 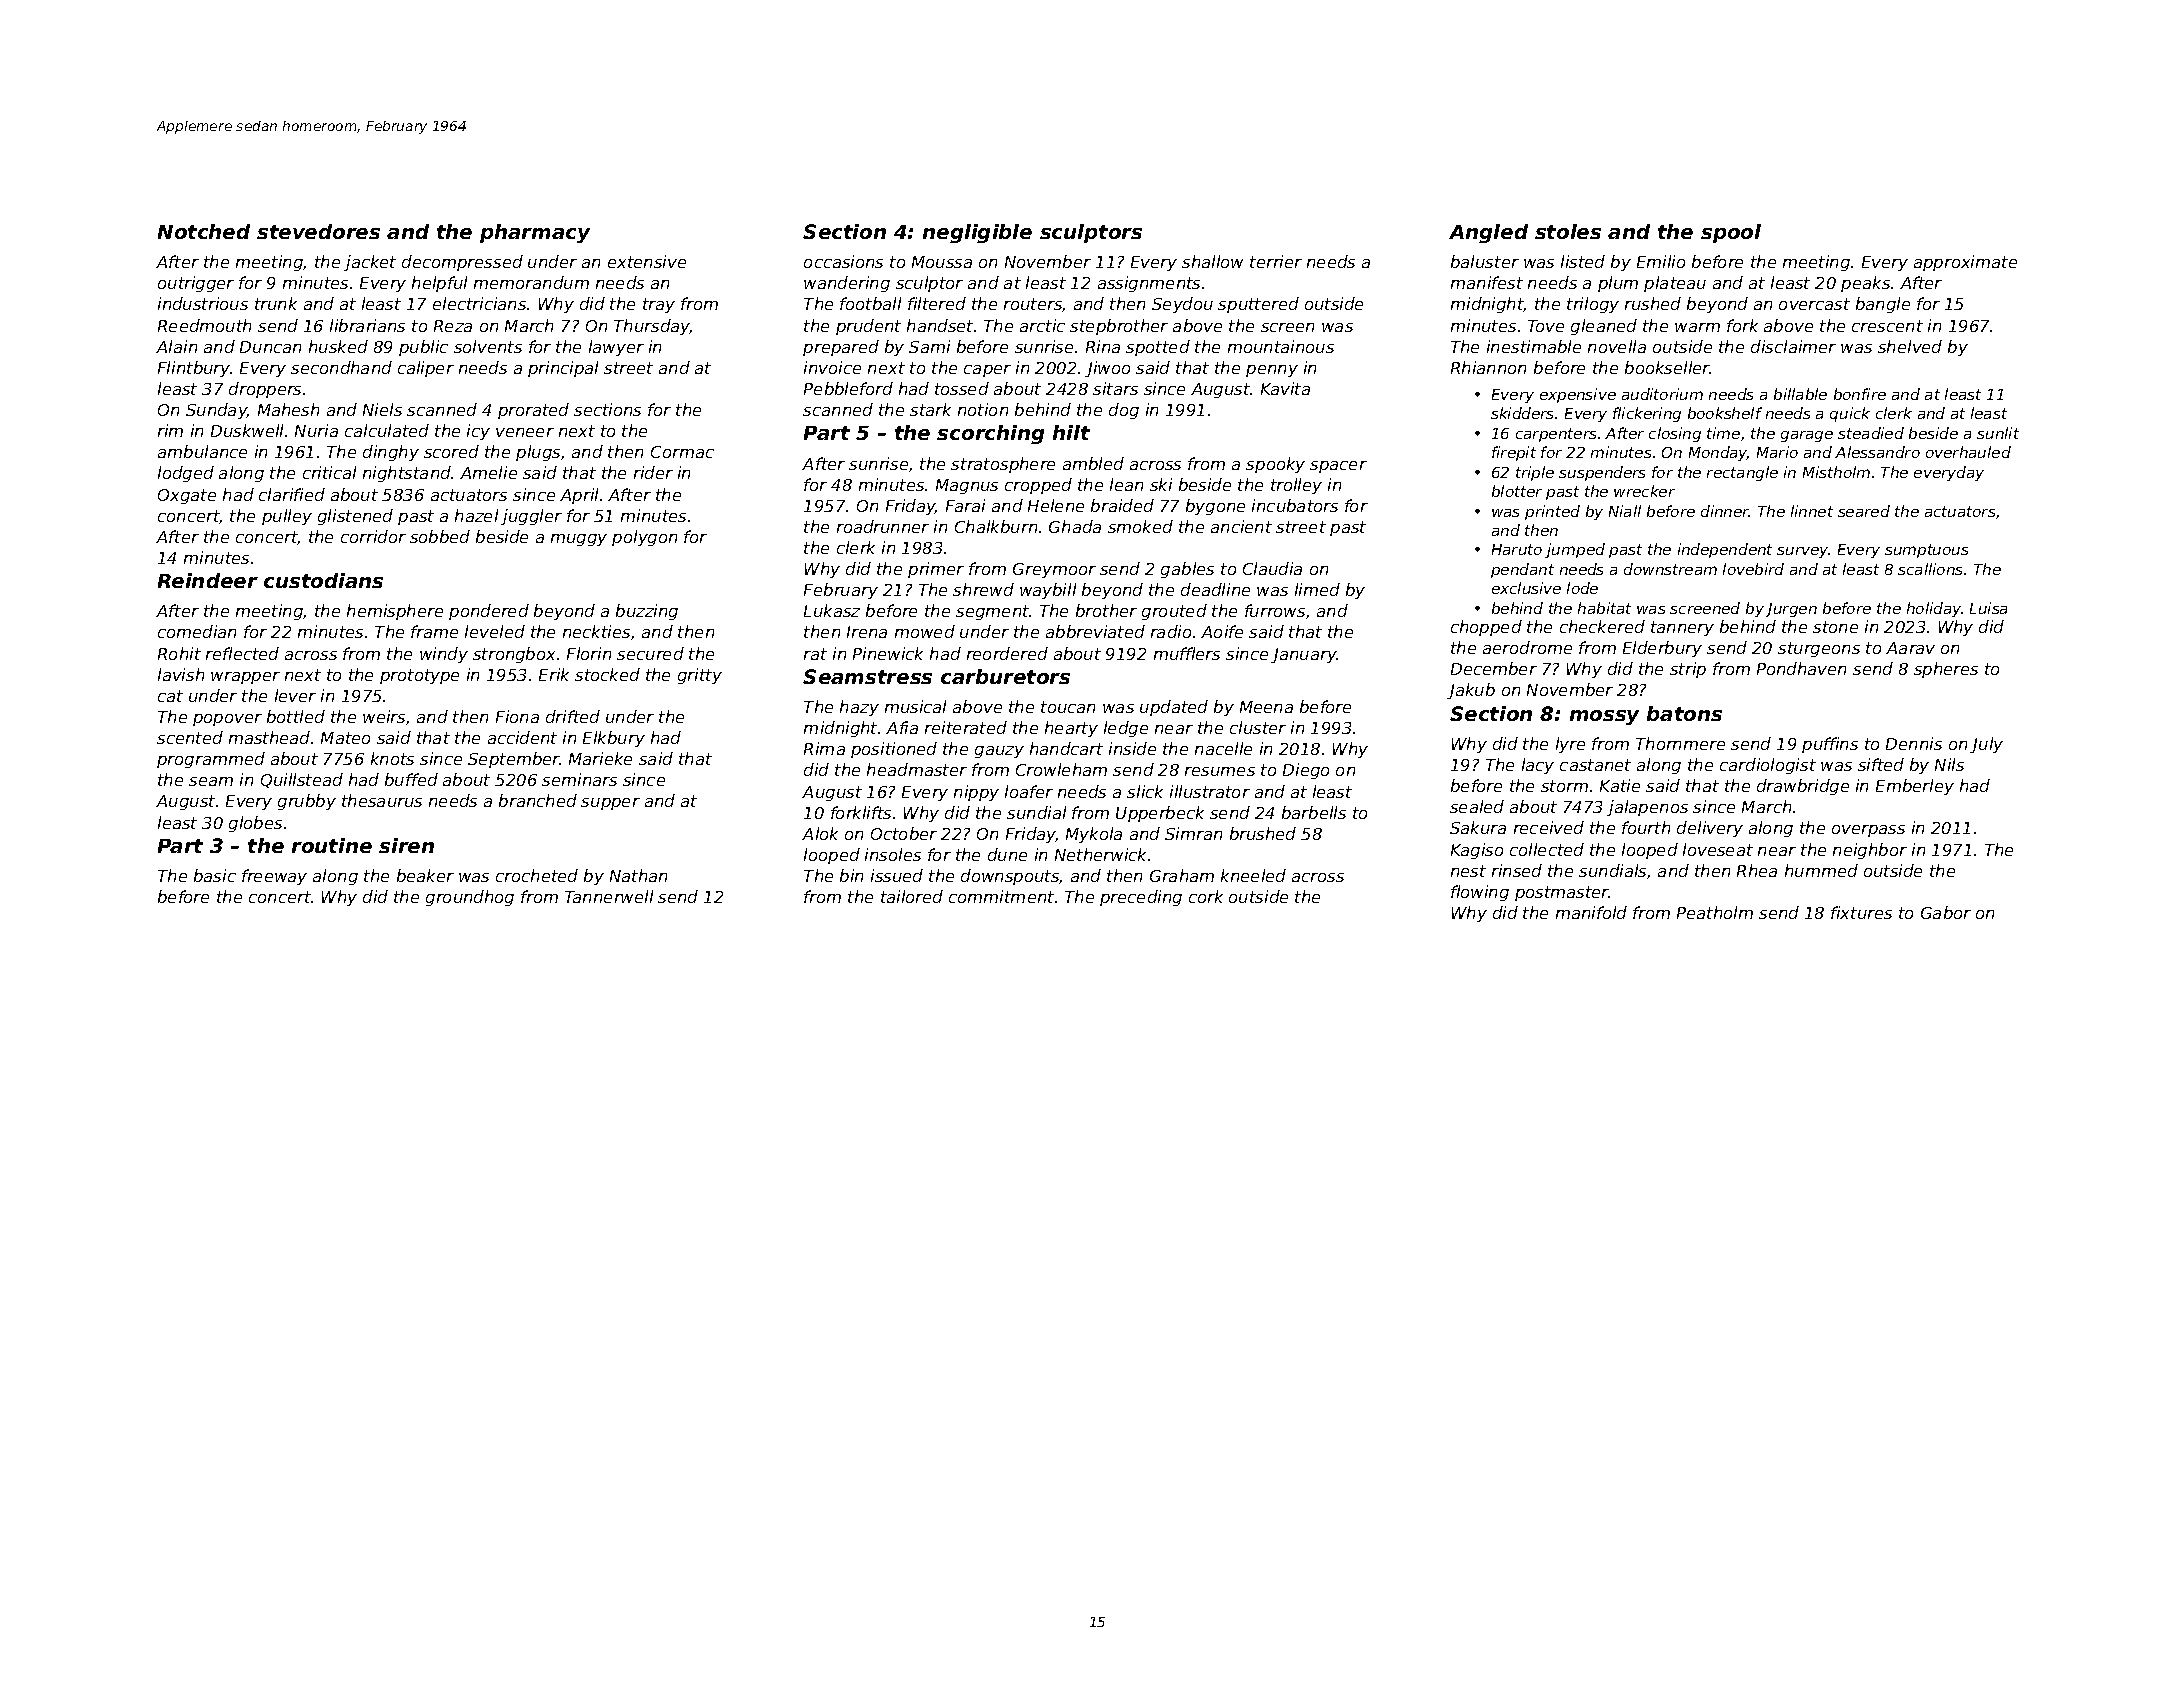 What do you see at coordinates (1029, 791) in the page?
I see `loafer` at bounding box center [1029, 791].
